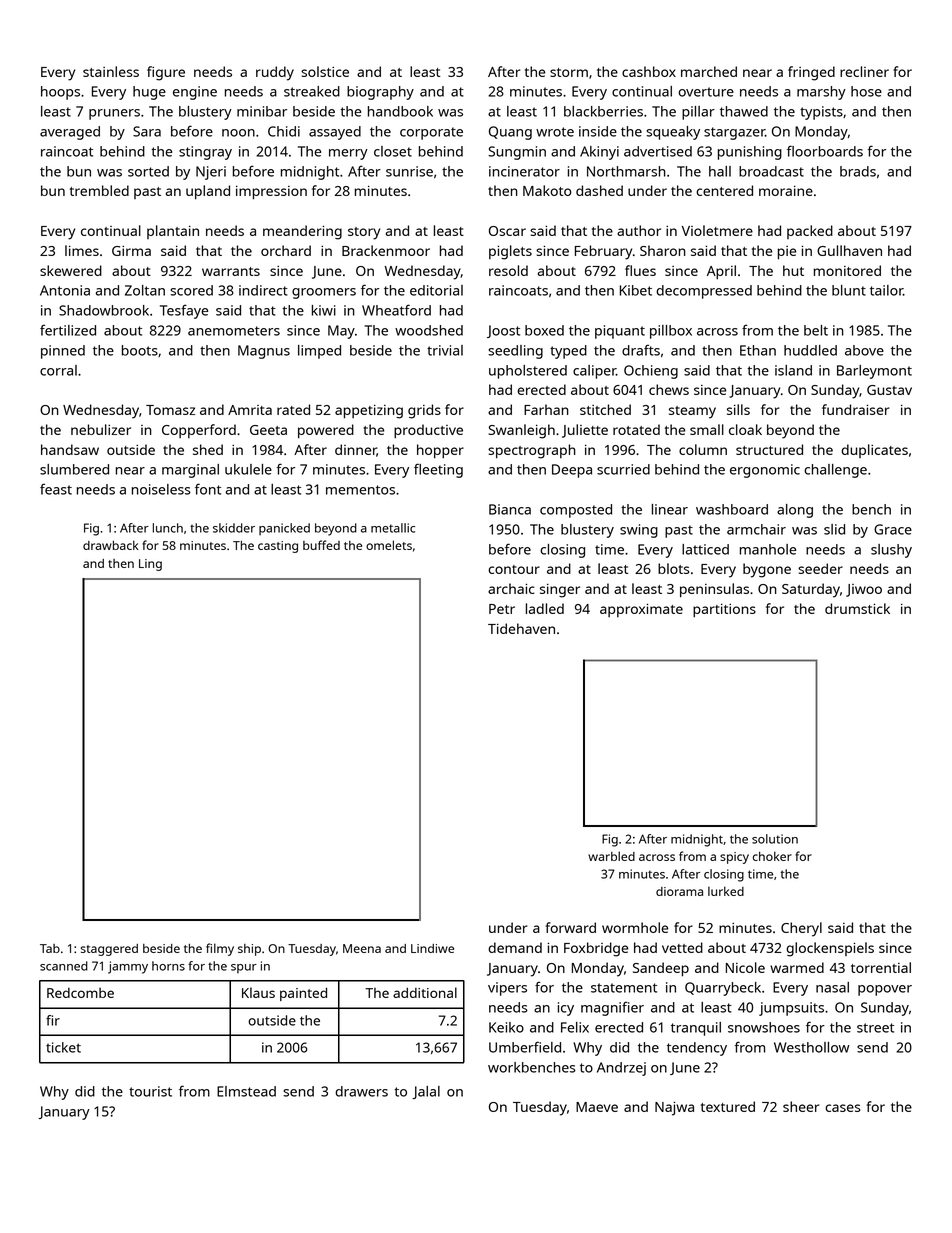  What do you see at coordinates (611, 856) in the image?
I see `warbled` at bounding box center [611, 856].
